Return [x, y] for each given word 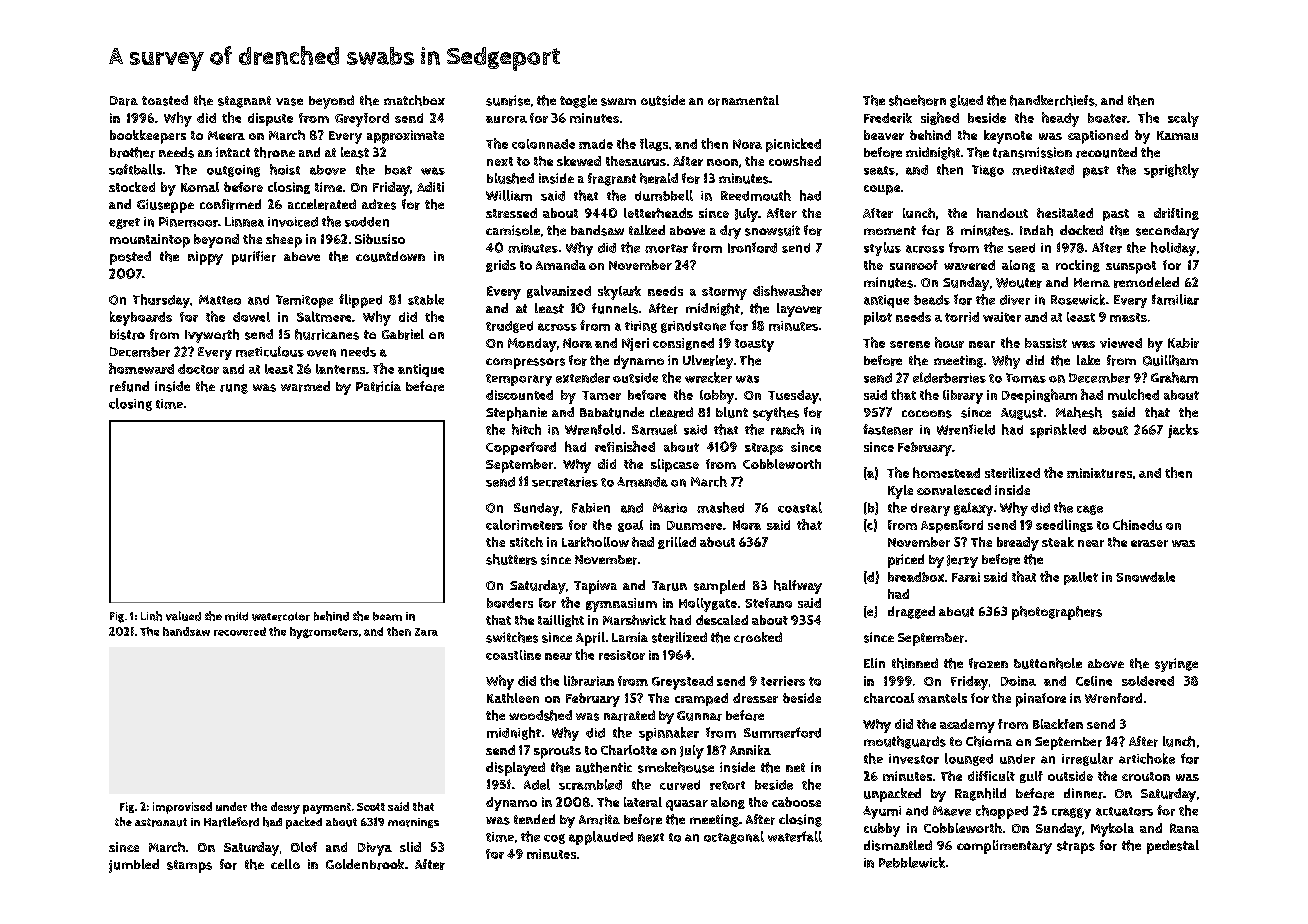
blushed [510, 178]
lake [1088, 360]
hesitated [1065, 213]
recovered [240, 631]
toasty [754, 345]
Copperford [521, 448]
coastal [800, 507]
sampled [719, 587]
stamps [189, 866]
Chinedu [1137, 524]
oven [321, 353]
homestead [946, 472]
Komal [200, 187]
